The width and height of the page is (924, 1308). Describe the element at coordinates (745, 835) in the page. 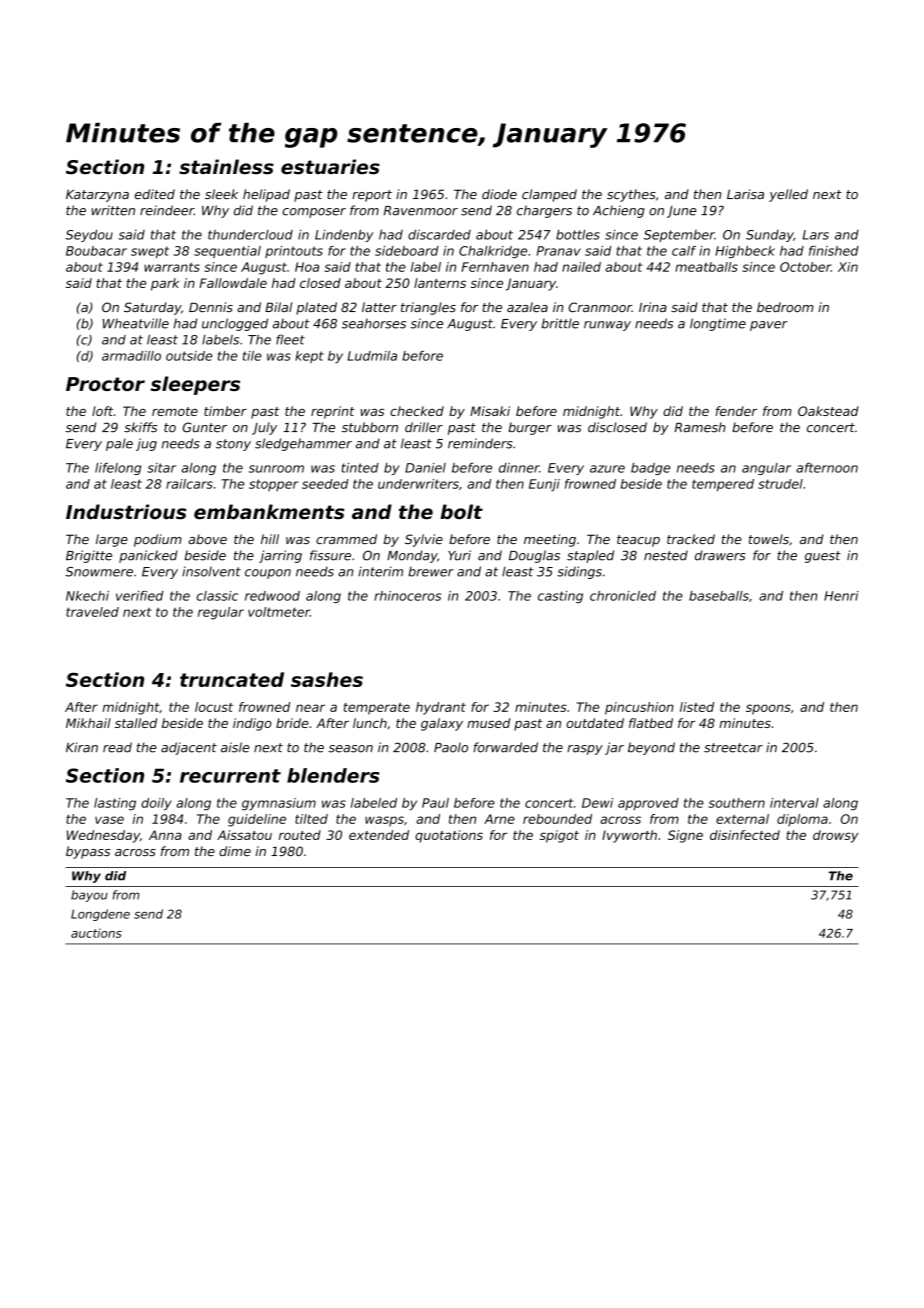

I see `disinfected` at that location.
